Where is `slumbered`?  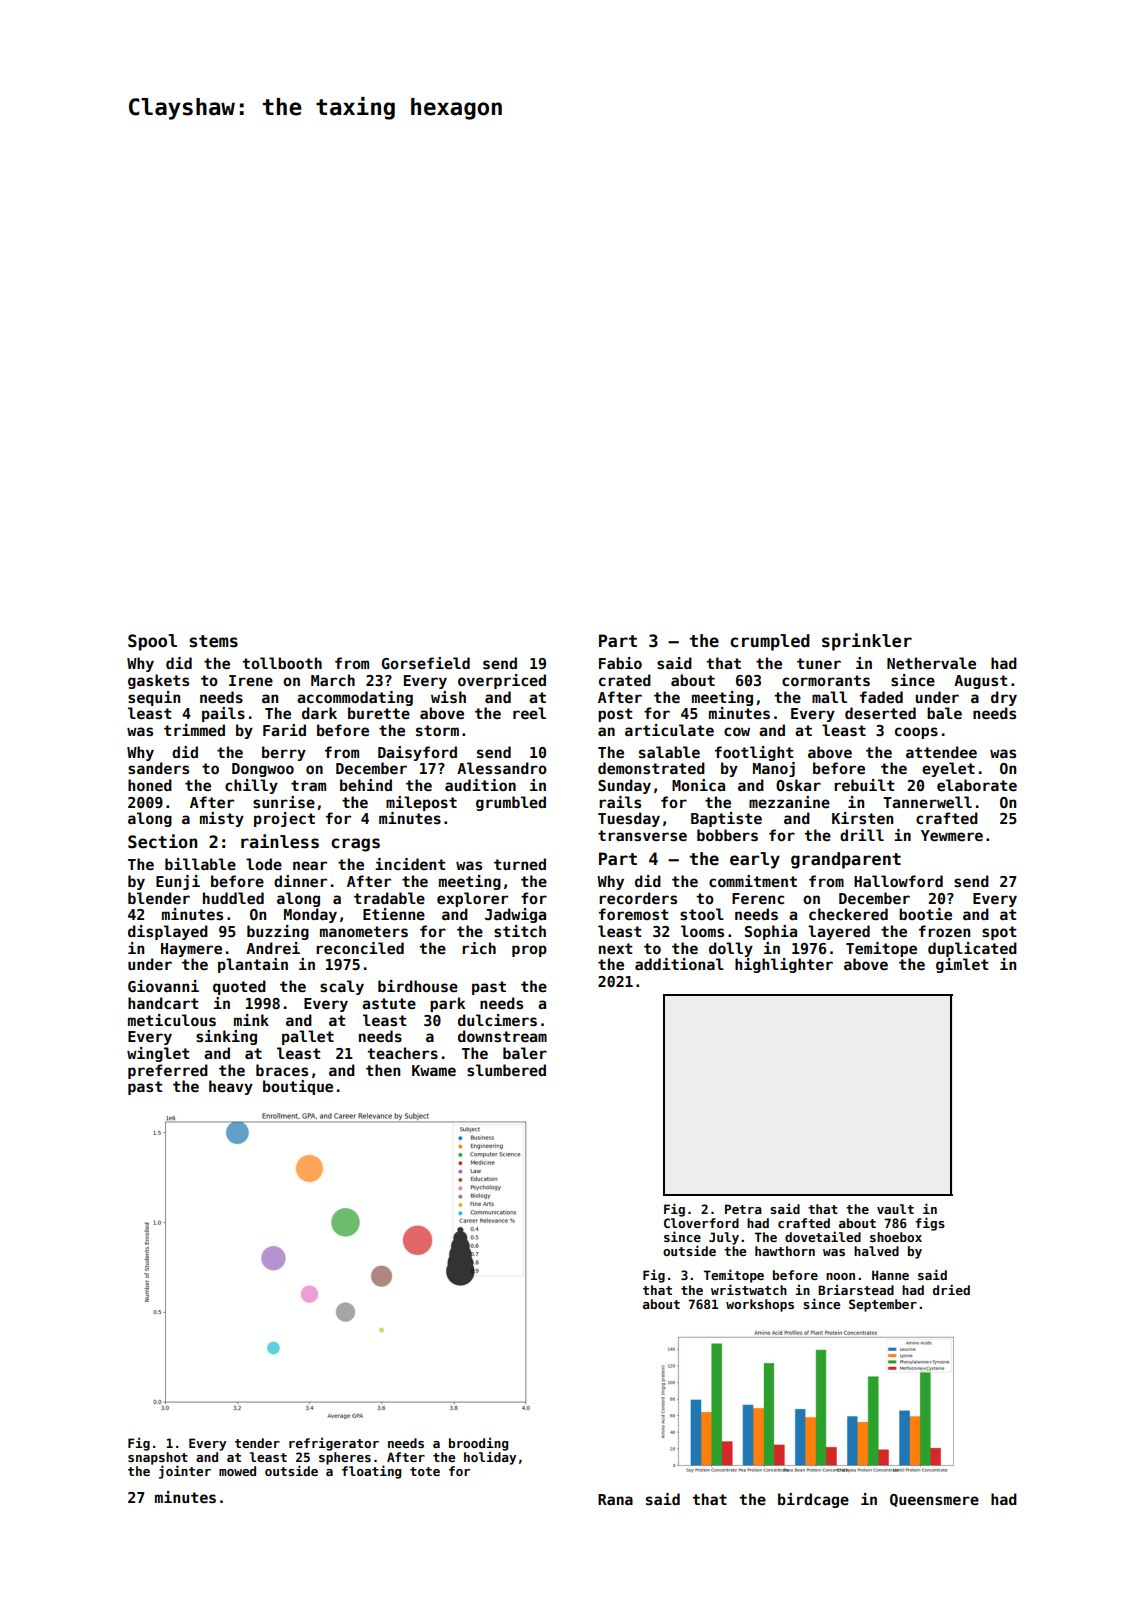
slumbered is located at coordinates (506, 1070).
